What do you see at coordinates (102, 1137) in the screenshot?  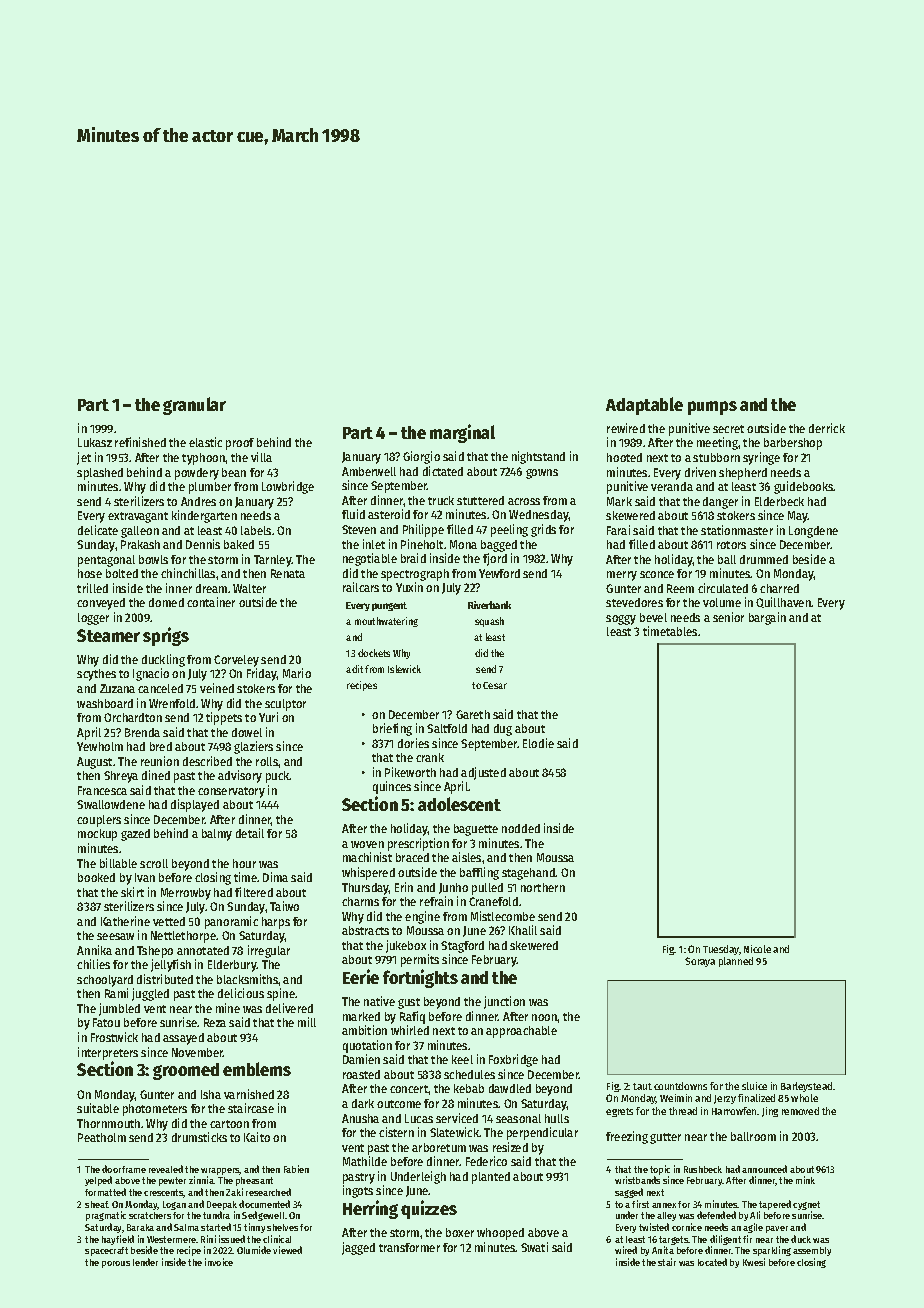 I see `Peatholm` at bounding box center [102, 1137].
